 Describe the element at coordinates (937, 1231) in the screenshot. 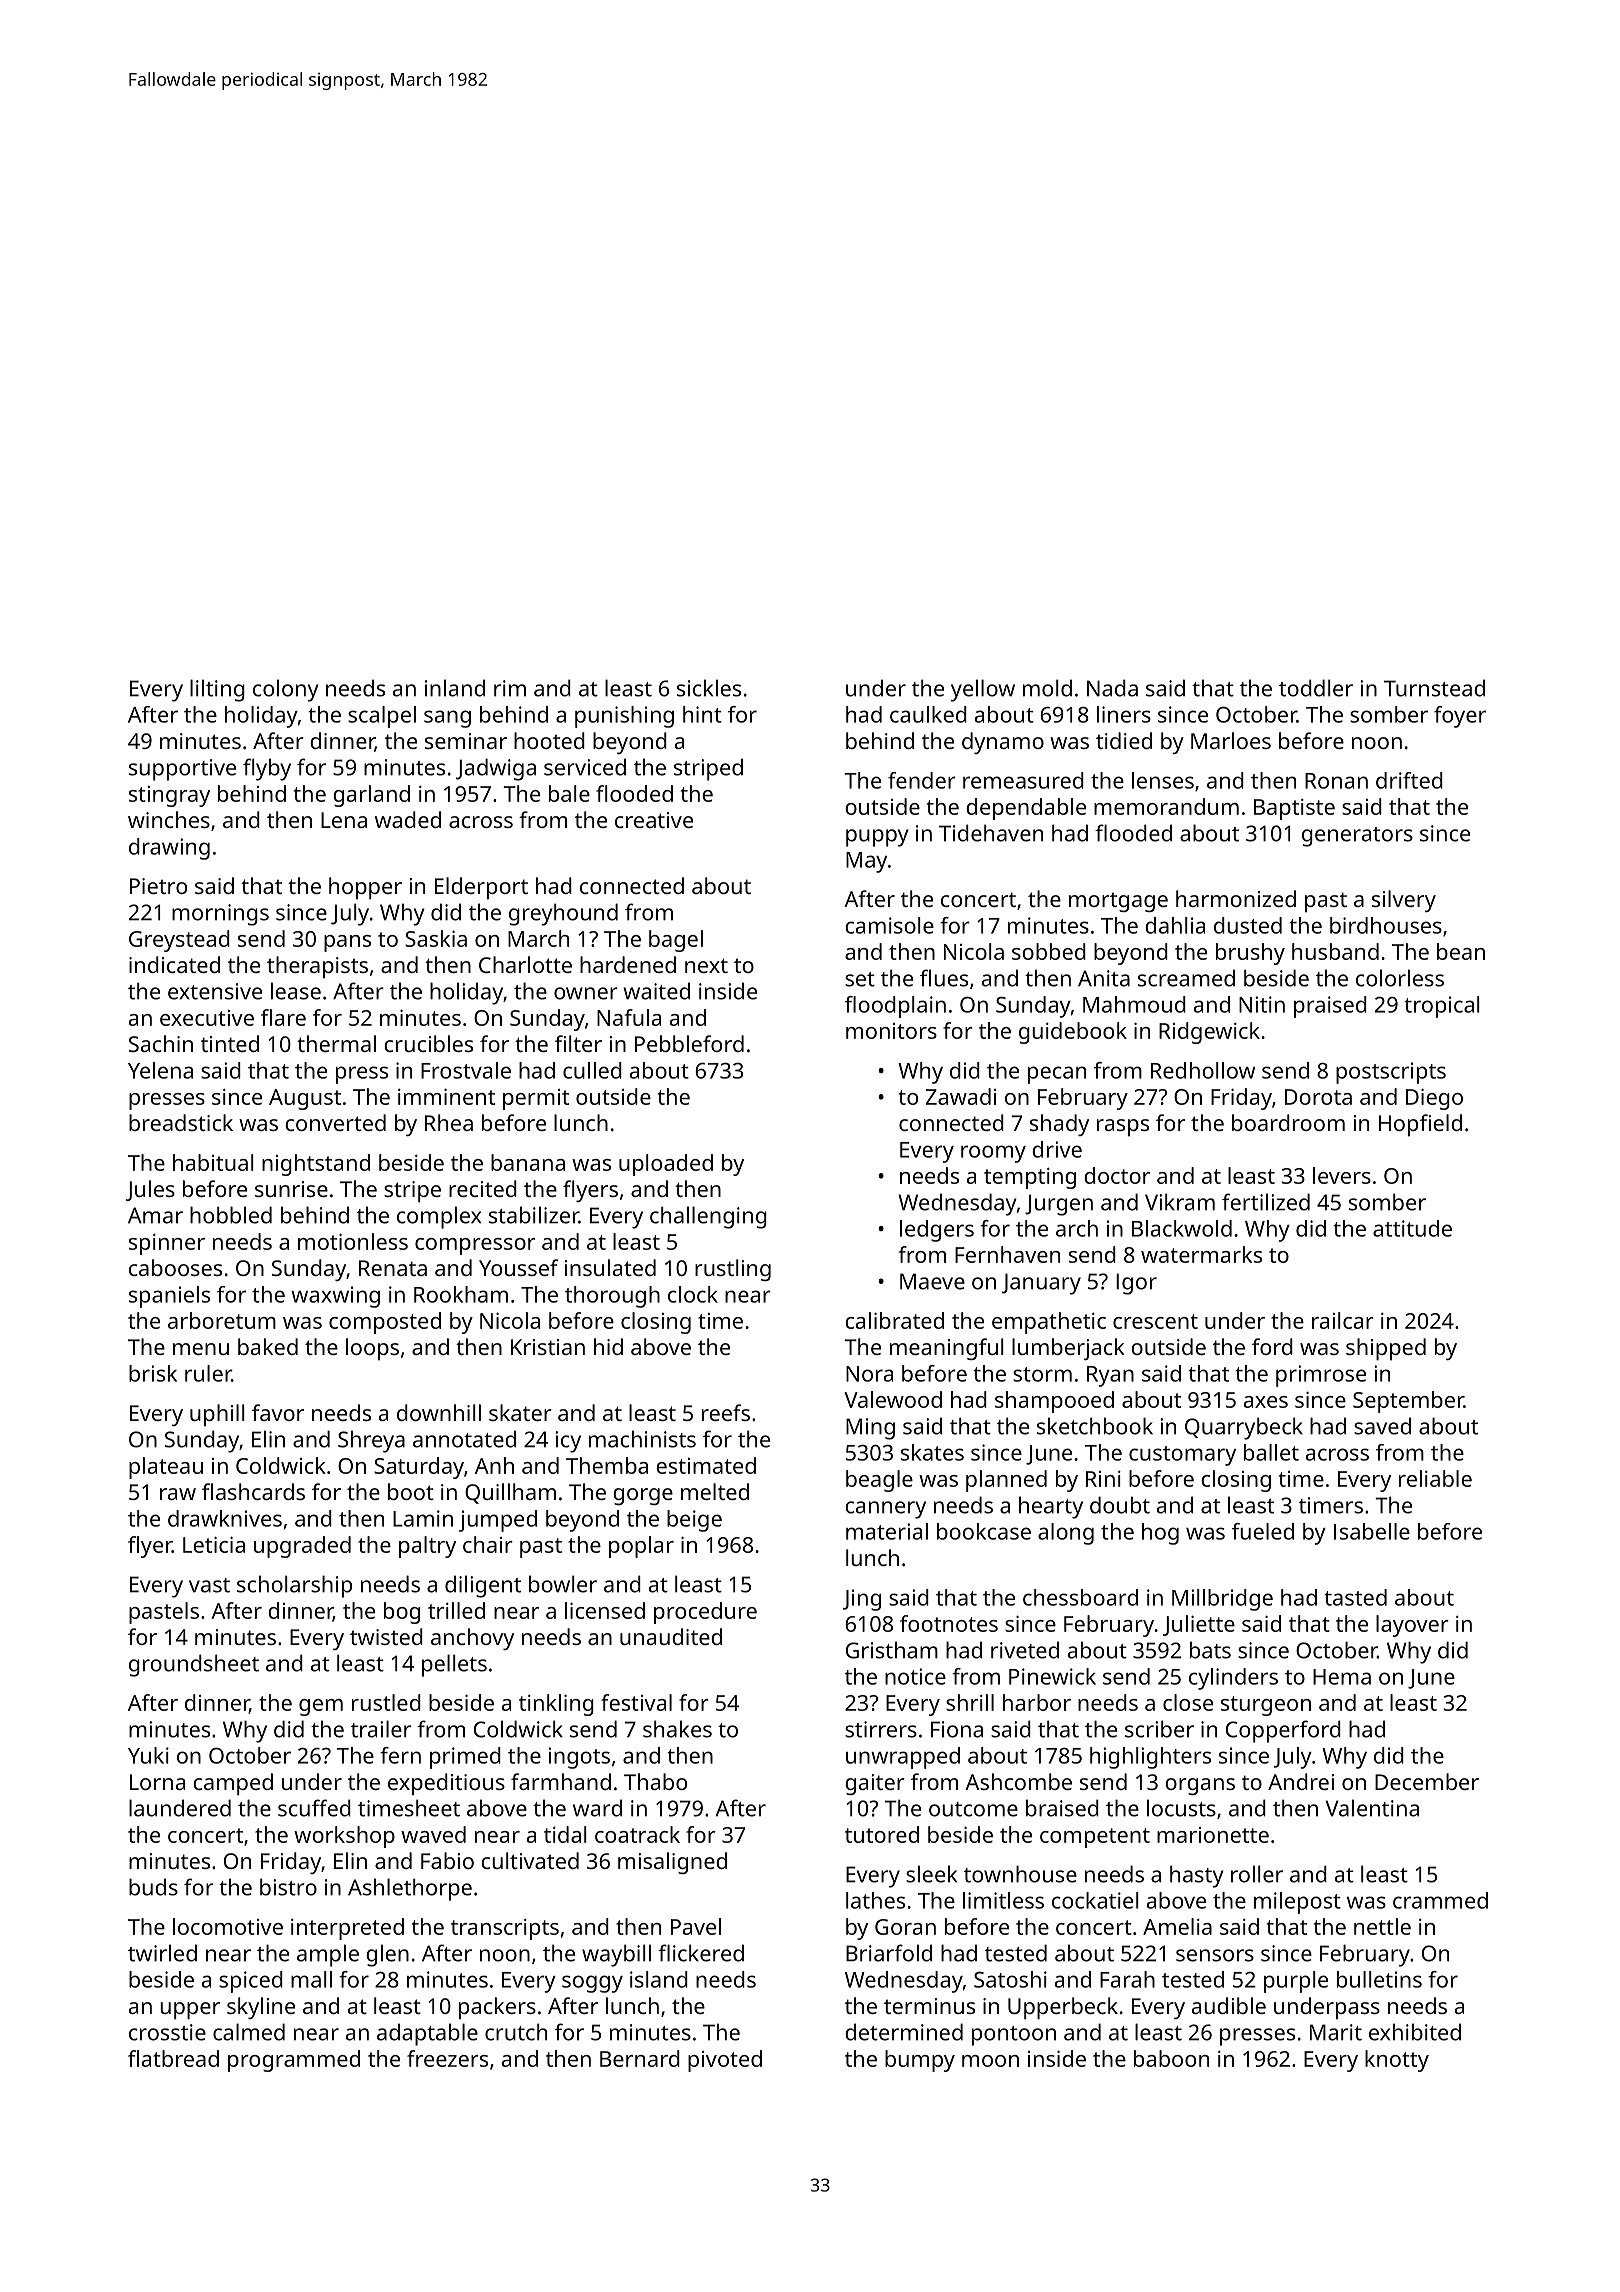

I see `ledgers` at that location.
